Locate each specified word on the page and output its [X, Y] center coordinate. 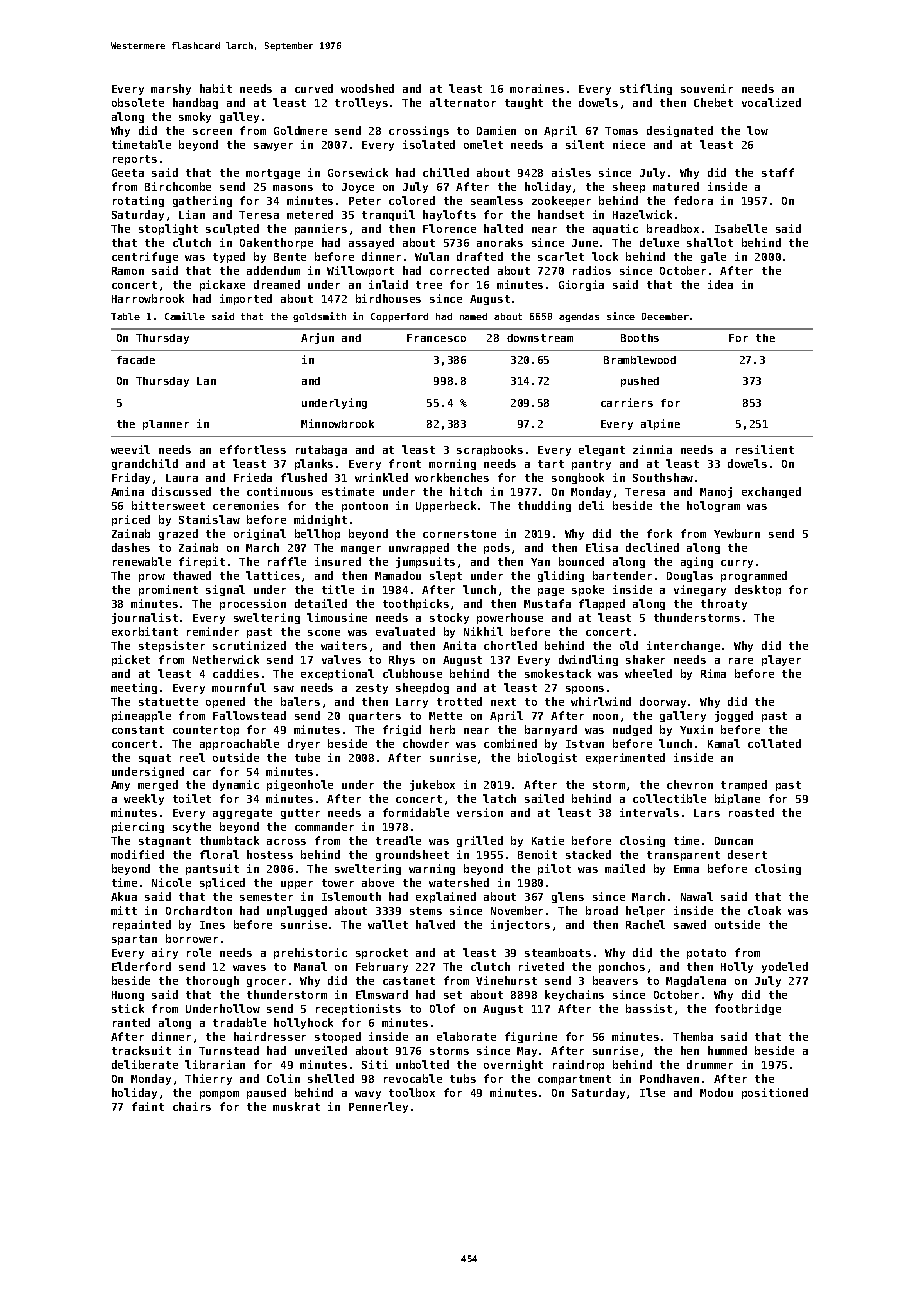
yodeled [785, 967]
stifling [646, 89]
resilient [765, 449]
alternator [463, 102]
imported [246, 299]
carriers [627, 402]
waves [249, 968]
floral [219, 854]
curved [314, 88]
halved [435, 924]
